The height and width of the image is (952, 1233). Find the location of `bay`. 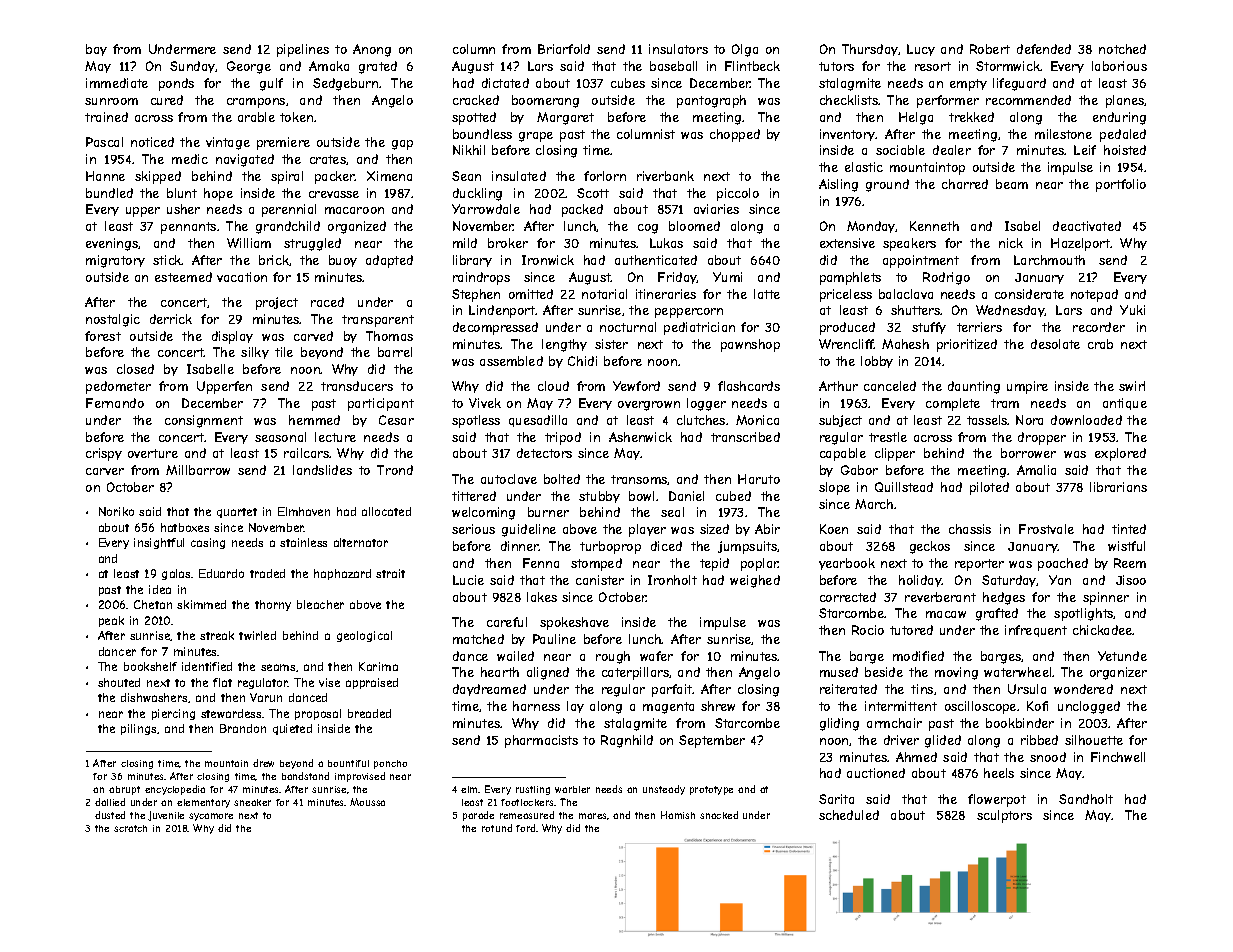

bay is located at coordinates (96, 50).
